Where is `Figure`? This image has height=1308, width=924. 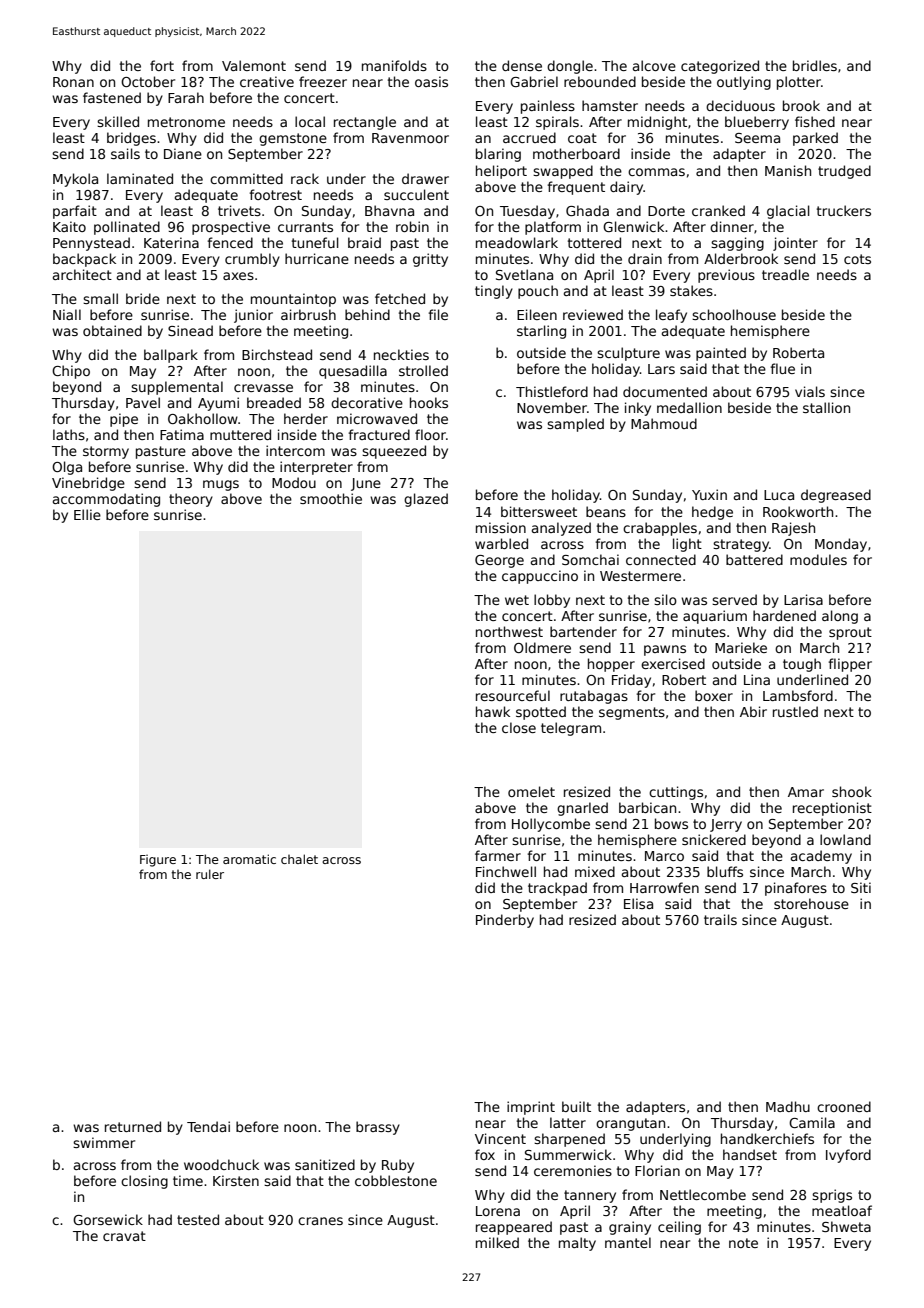 Figure is located at coordinates (158, 861).
